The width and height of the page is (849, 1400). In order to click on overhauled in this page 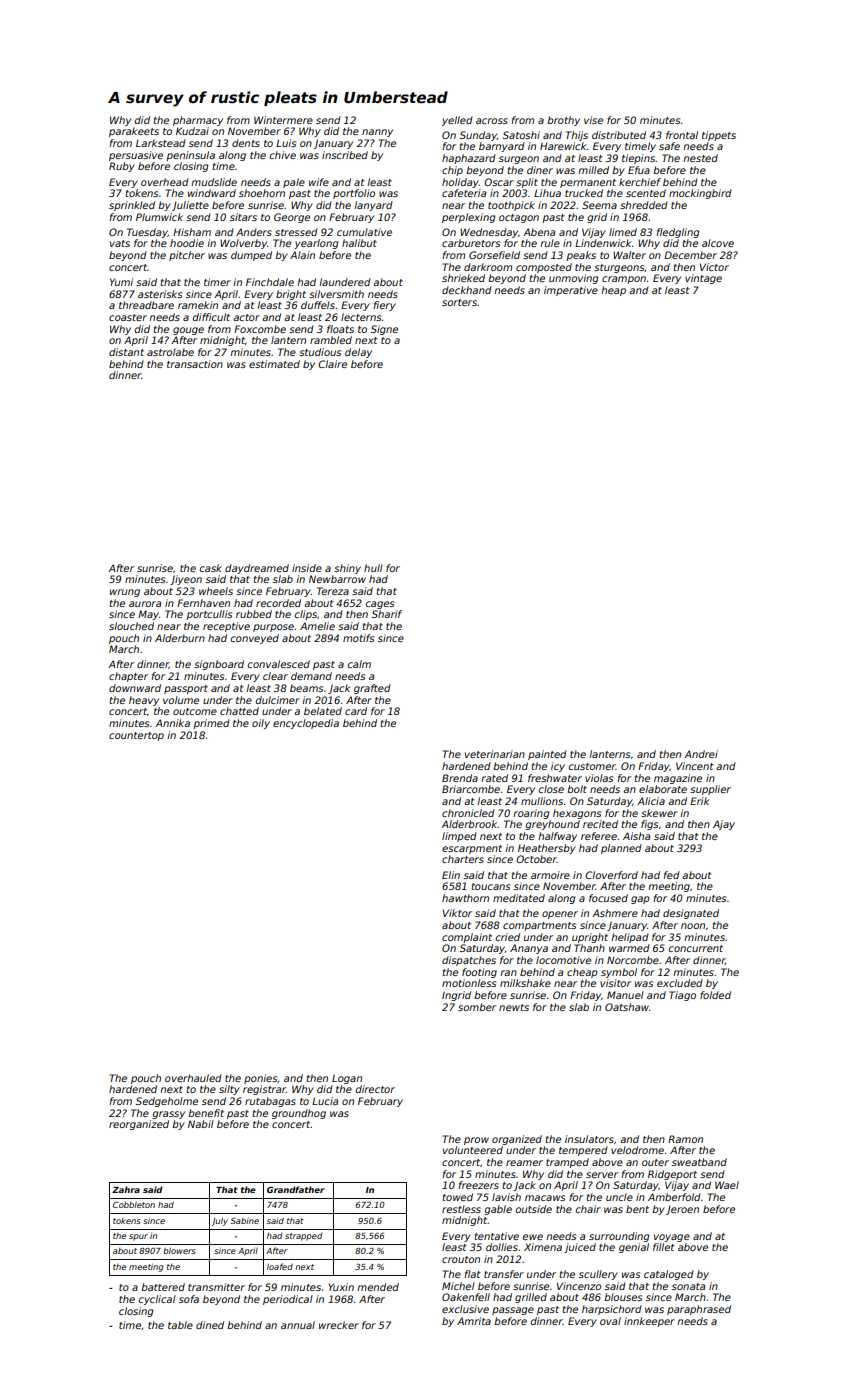, I will do `click(193, 1078)`.
